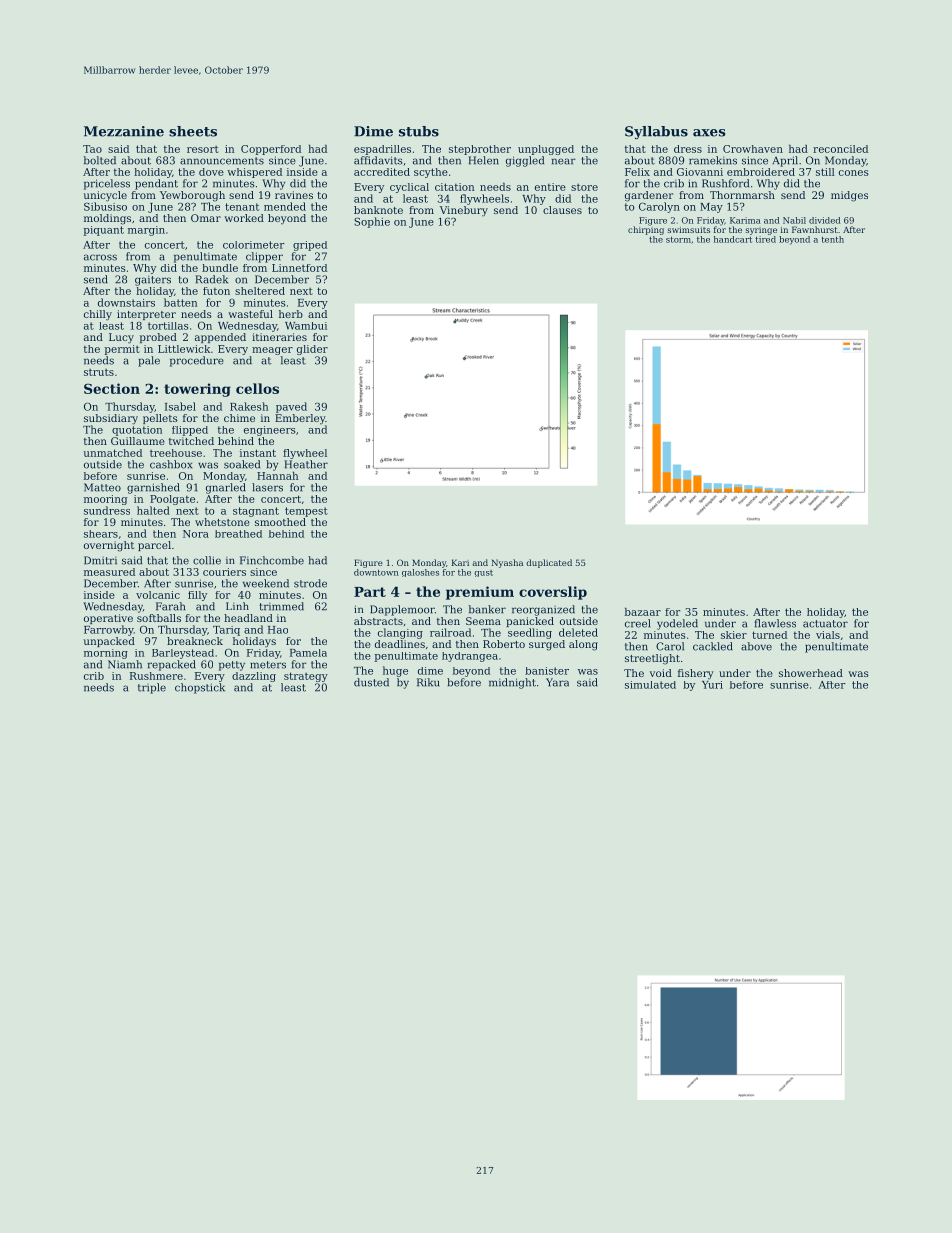  I want to click on clauses, so click(562, 210).
